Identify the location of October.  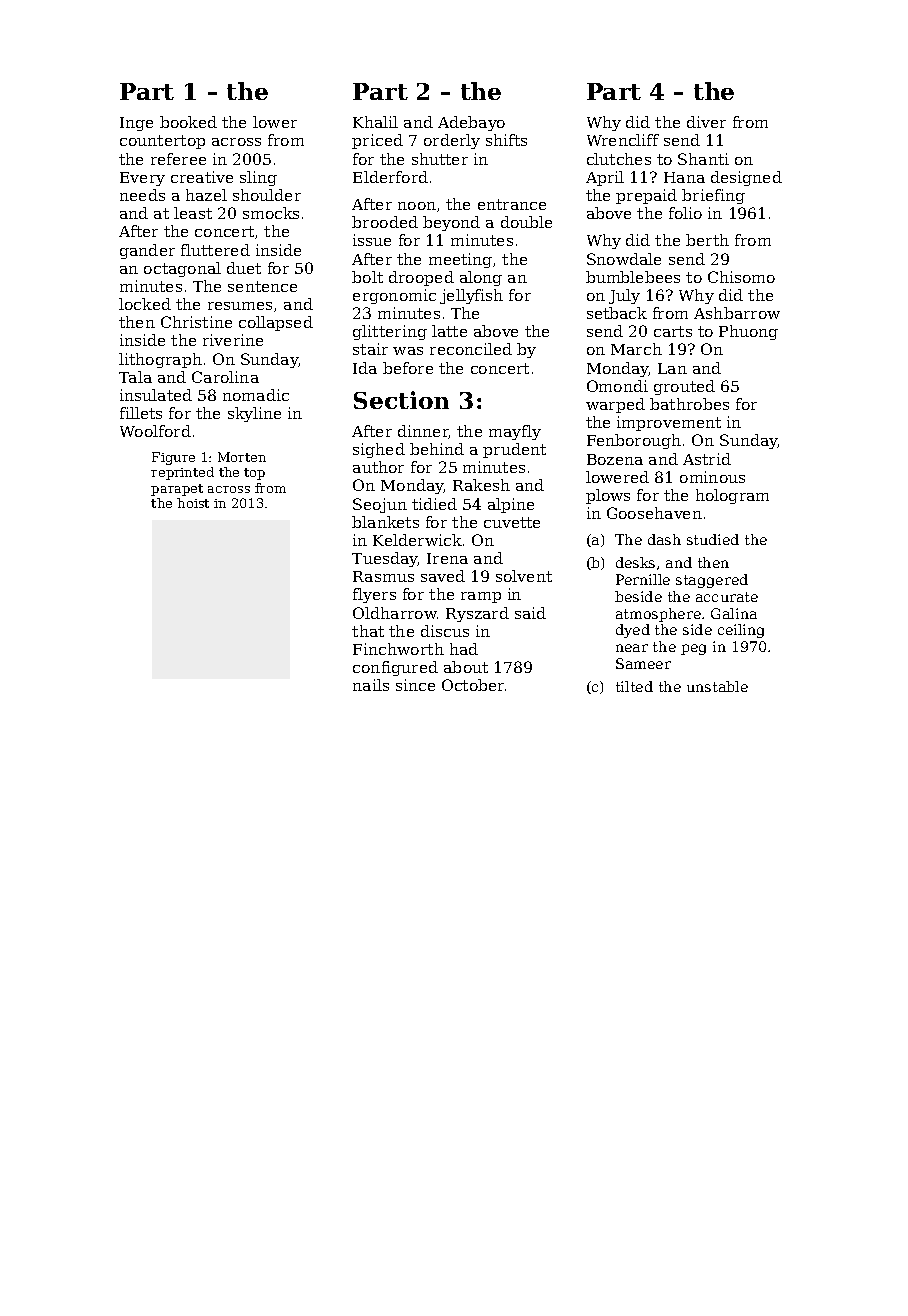
(473, 685).
